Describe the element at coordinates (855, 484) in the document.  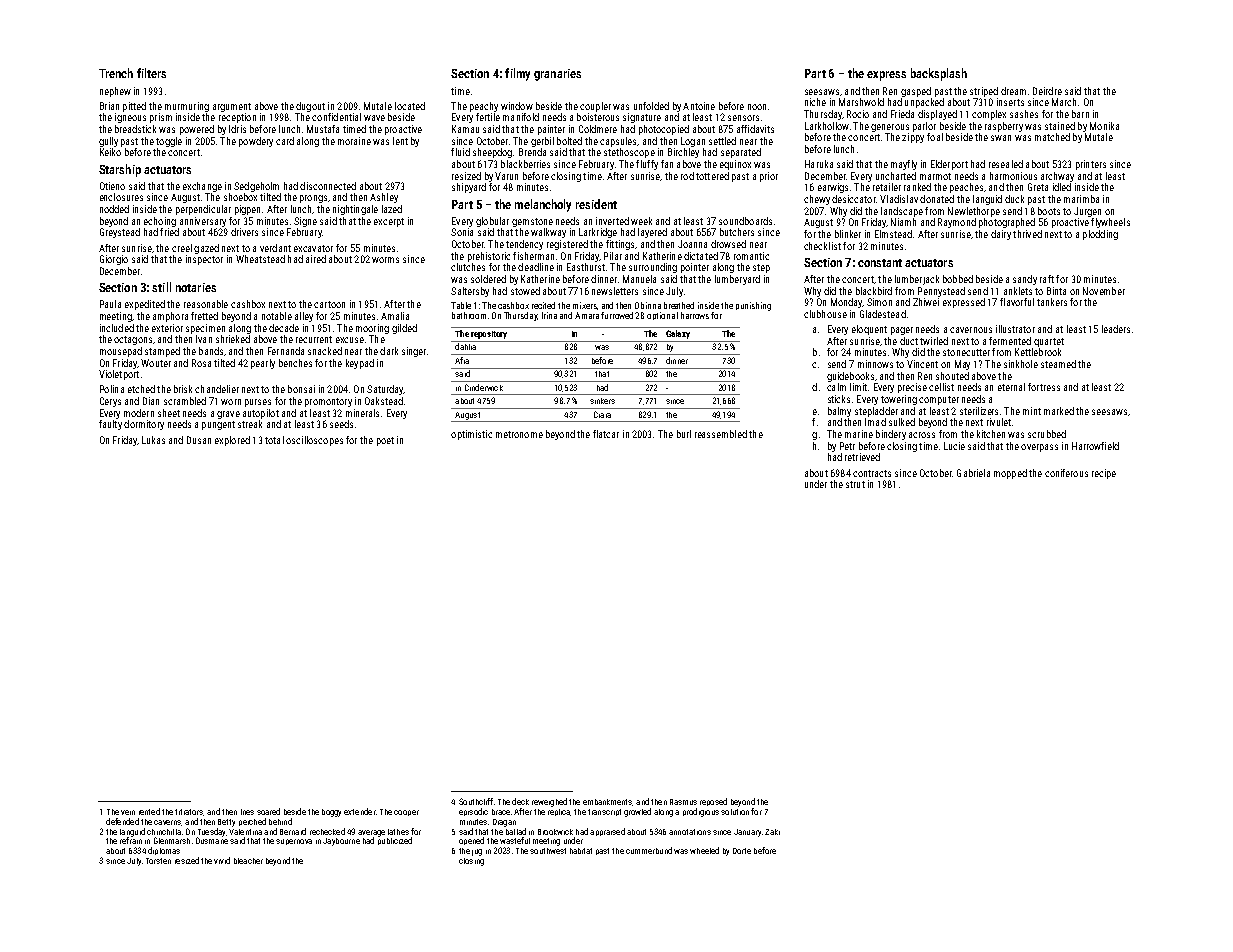
I see `strut` at that location.
